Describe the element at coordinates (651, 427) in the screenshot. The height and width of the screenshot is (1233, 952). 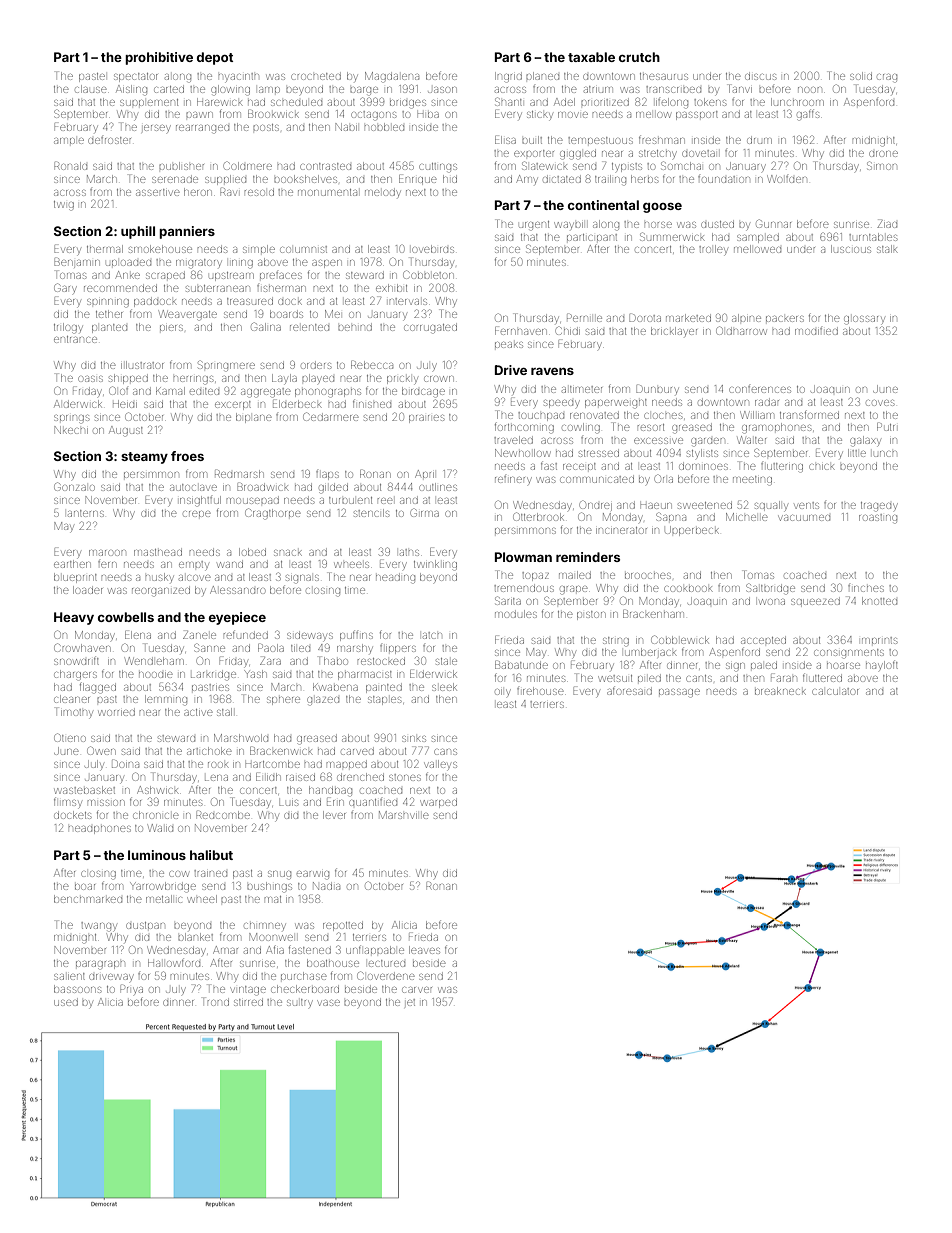
I see `resort` at that location.
